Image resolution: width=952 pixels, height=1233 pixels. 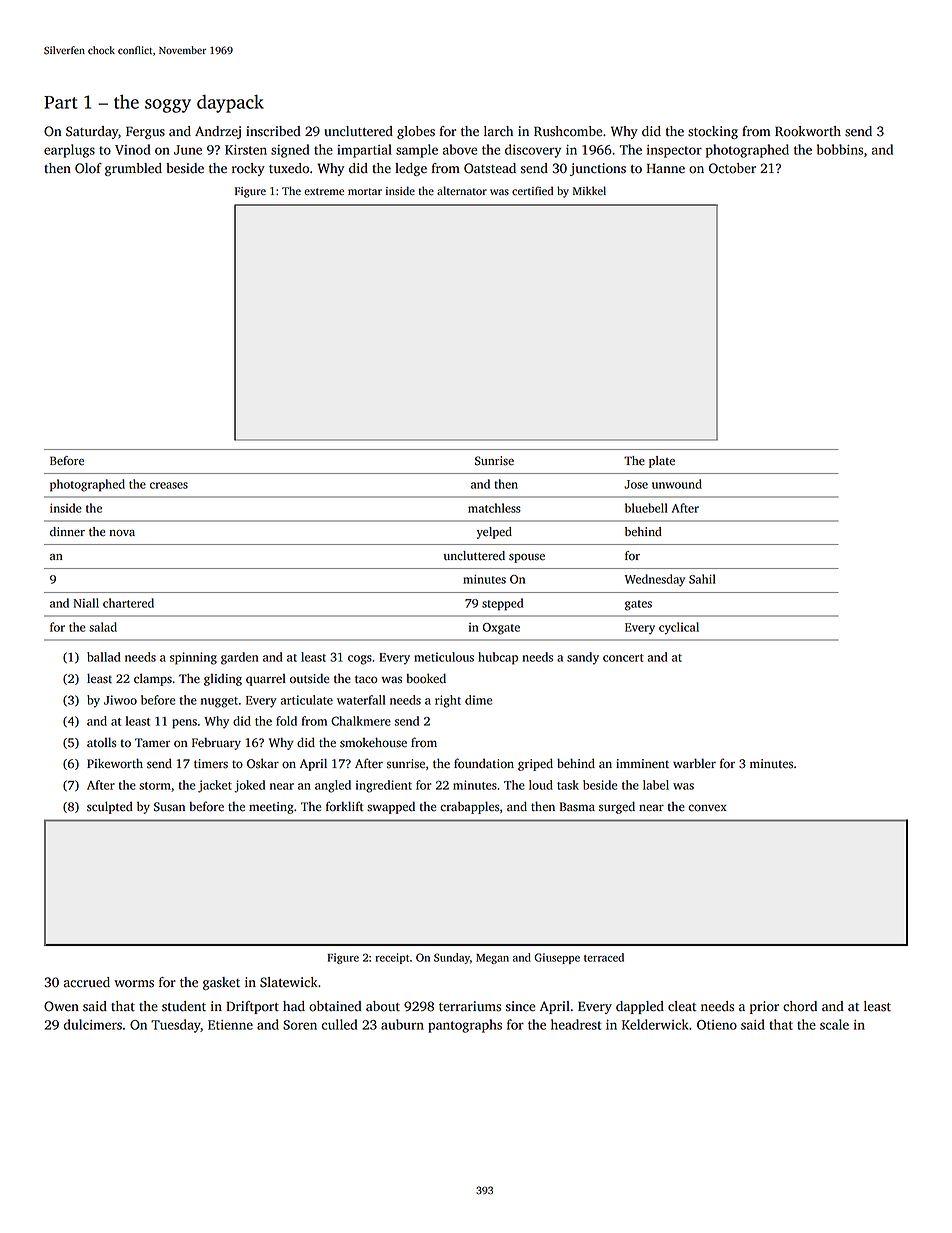 What do you see at coordinates (732, 168) in the screenshot?
I see `October` at bounding box center [732, 168].
